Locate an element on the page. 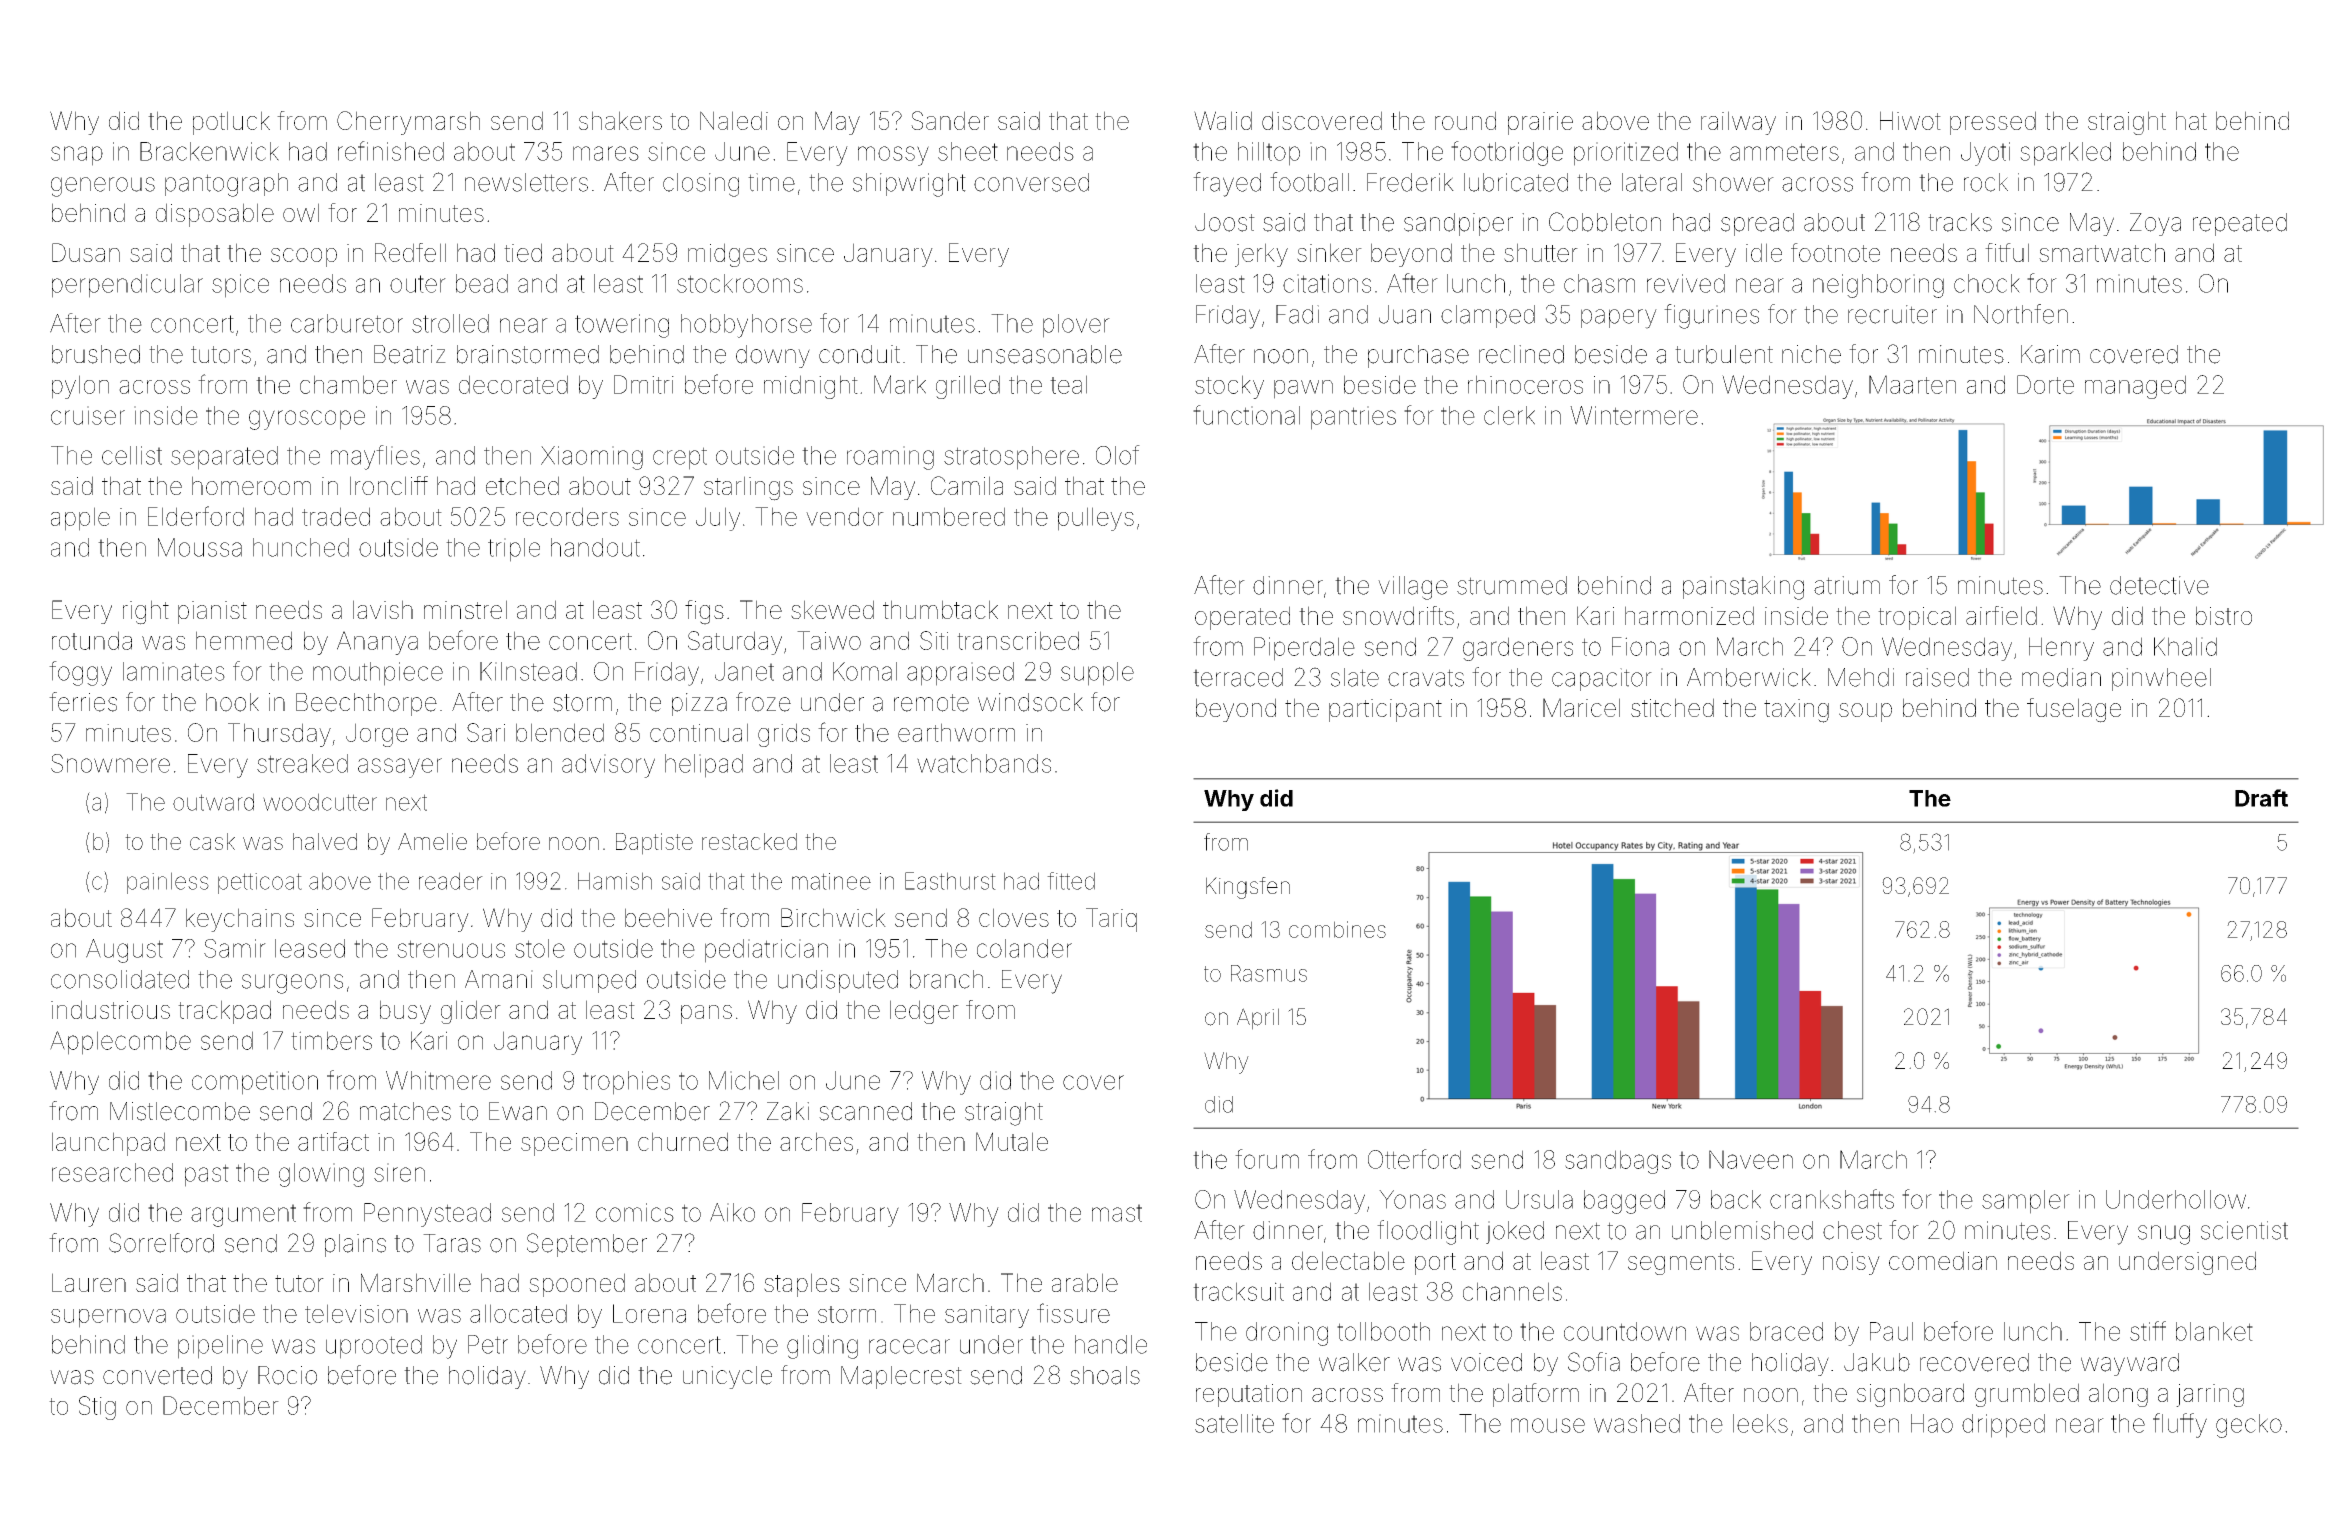 This document has height=1520, width=2348. owl is located at coordinates (301, 212).
